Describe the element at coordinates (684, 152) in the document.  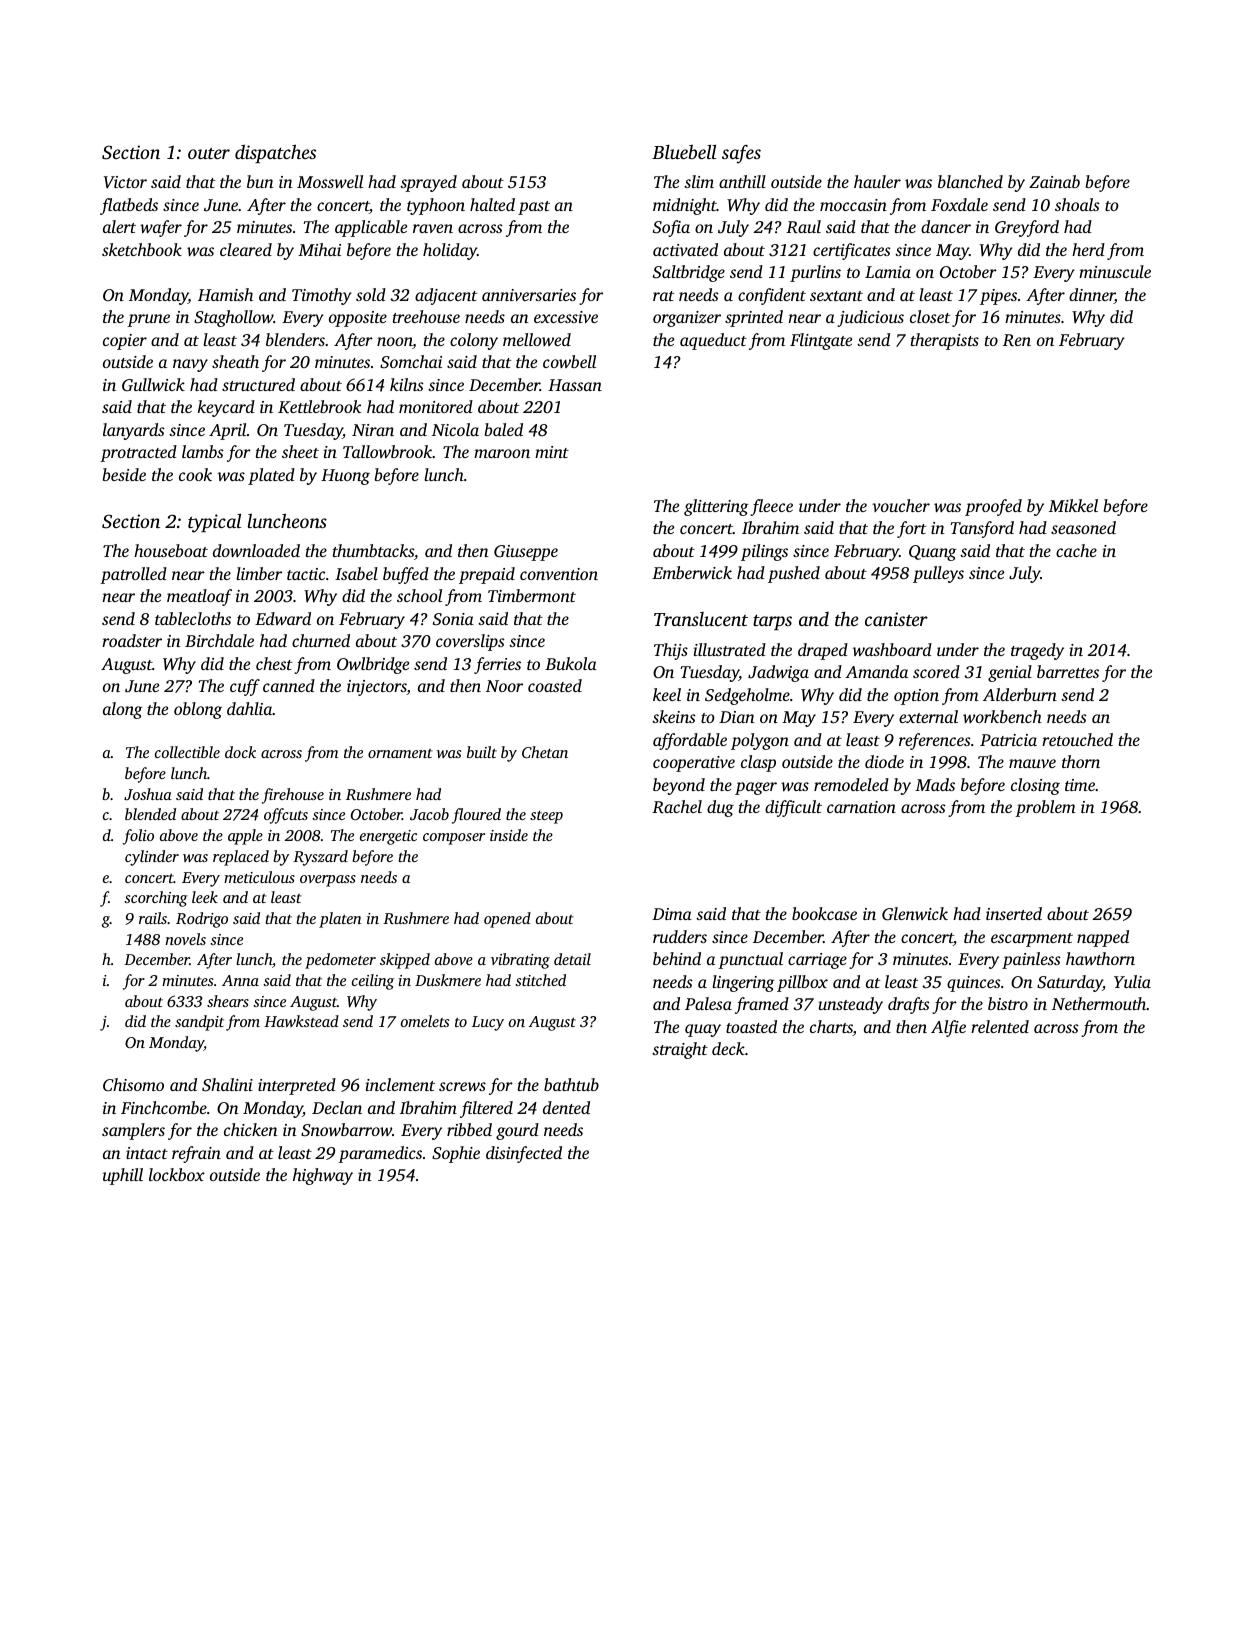
I see `Bluebell` at that location.
